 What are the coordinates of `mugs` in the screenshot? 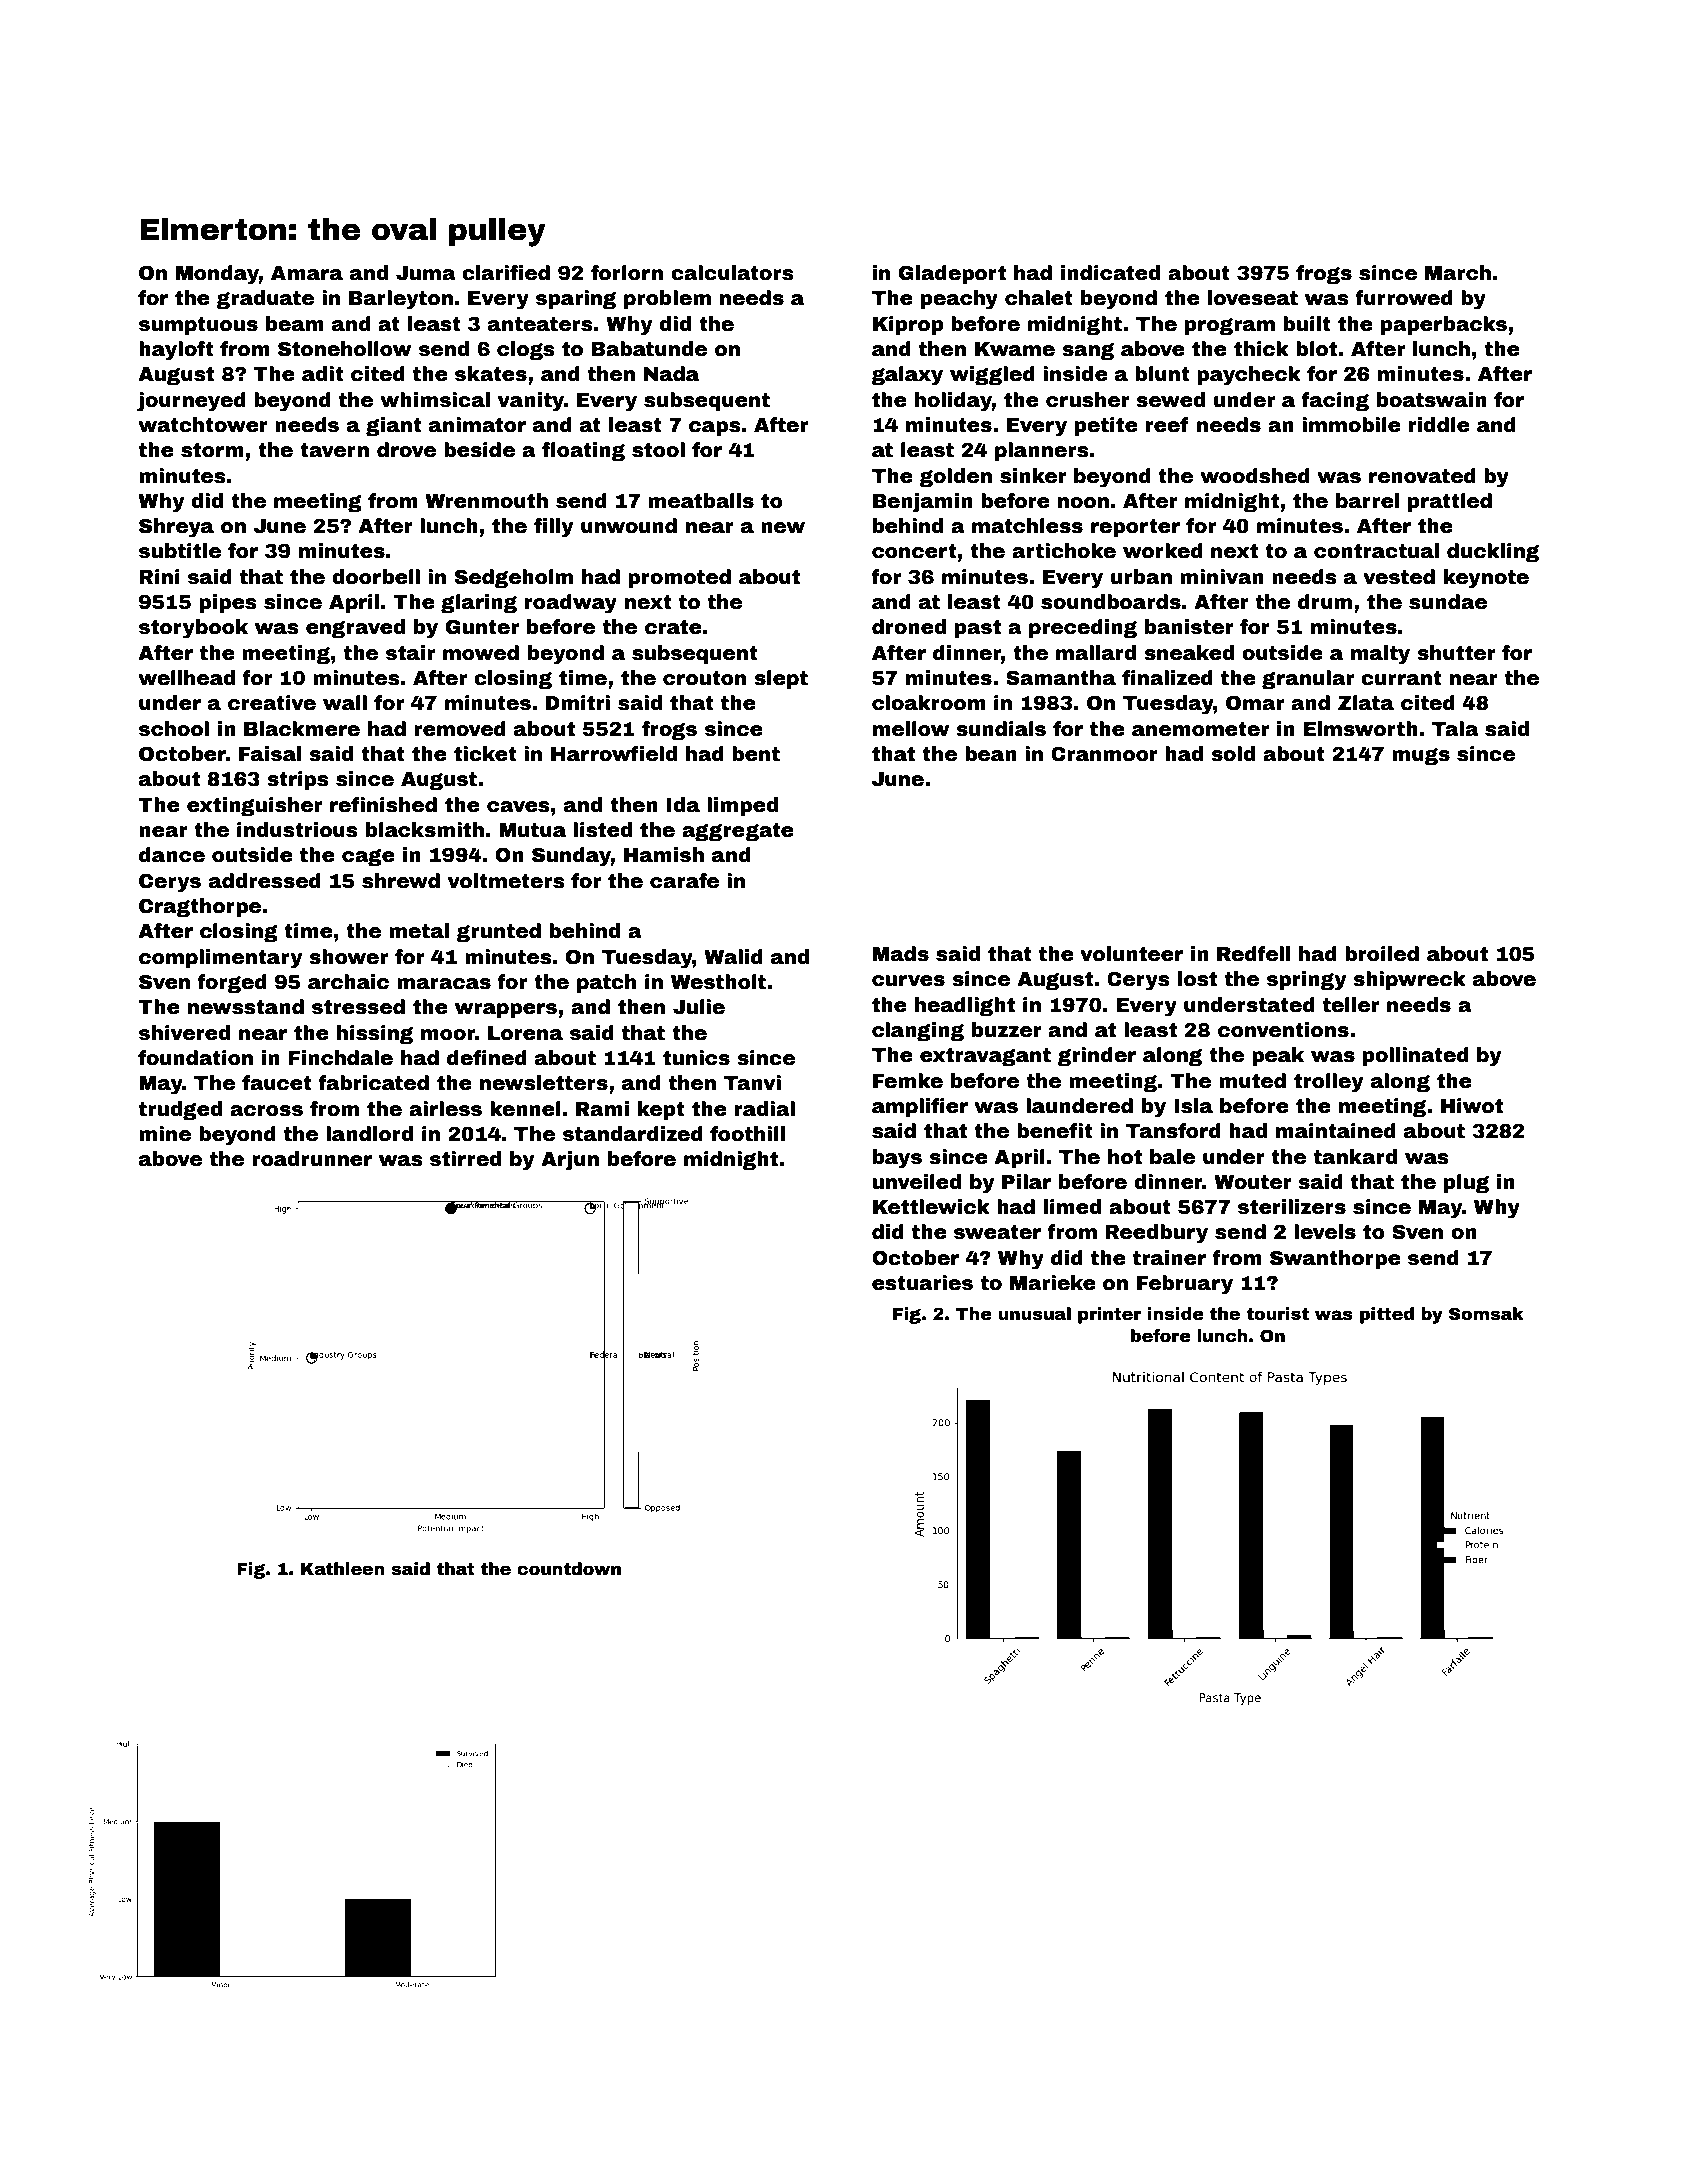 It's located at (1421, 756).
